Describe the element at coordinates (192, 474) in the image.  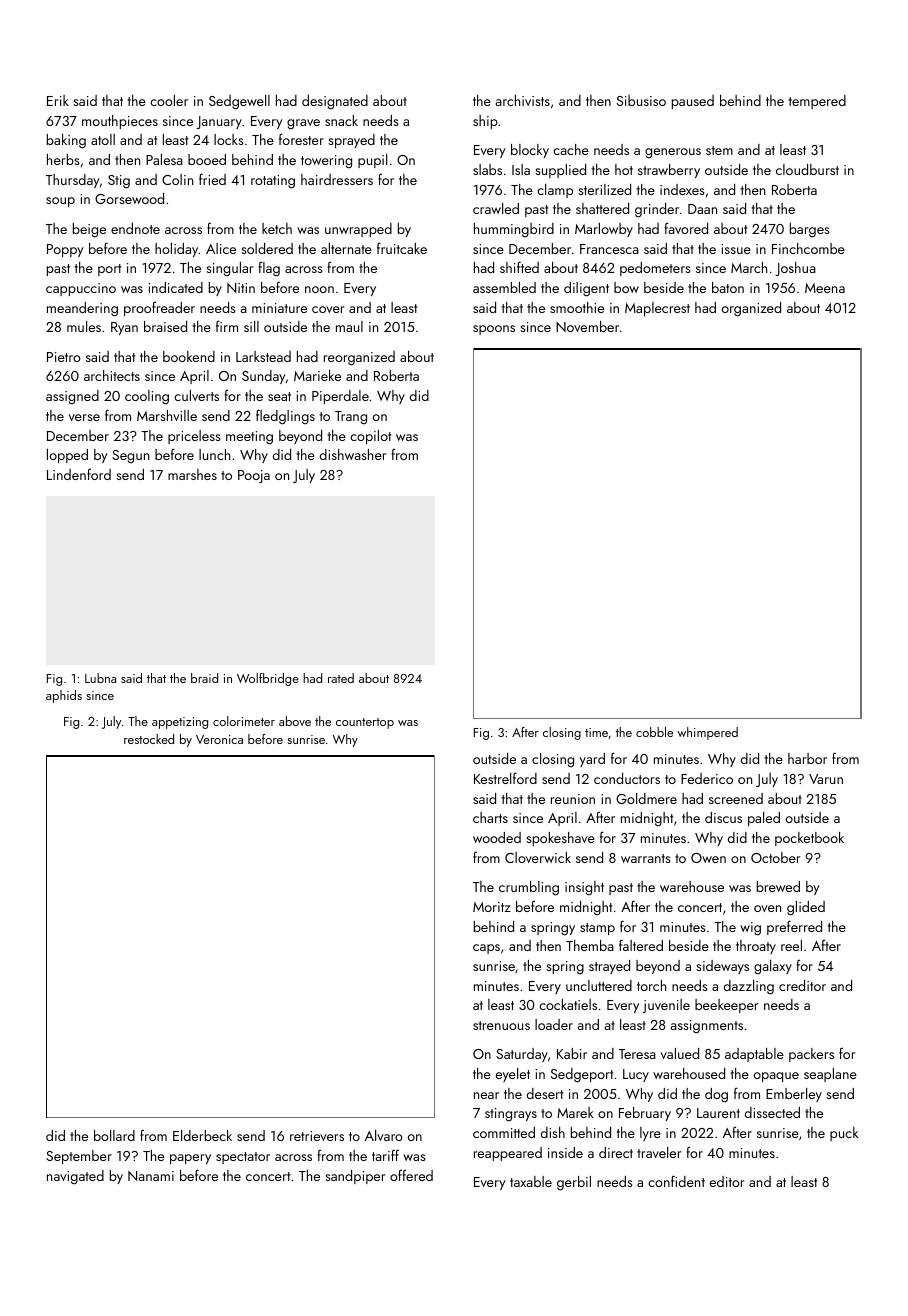
I see `marshes` at that location.
